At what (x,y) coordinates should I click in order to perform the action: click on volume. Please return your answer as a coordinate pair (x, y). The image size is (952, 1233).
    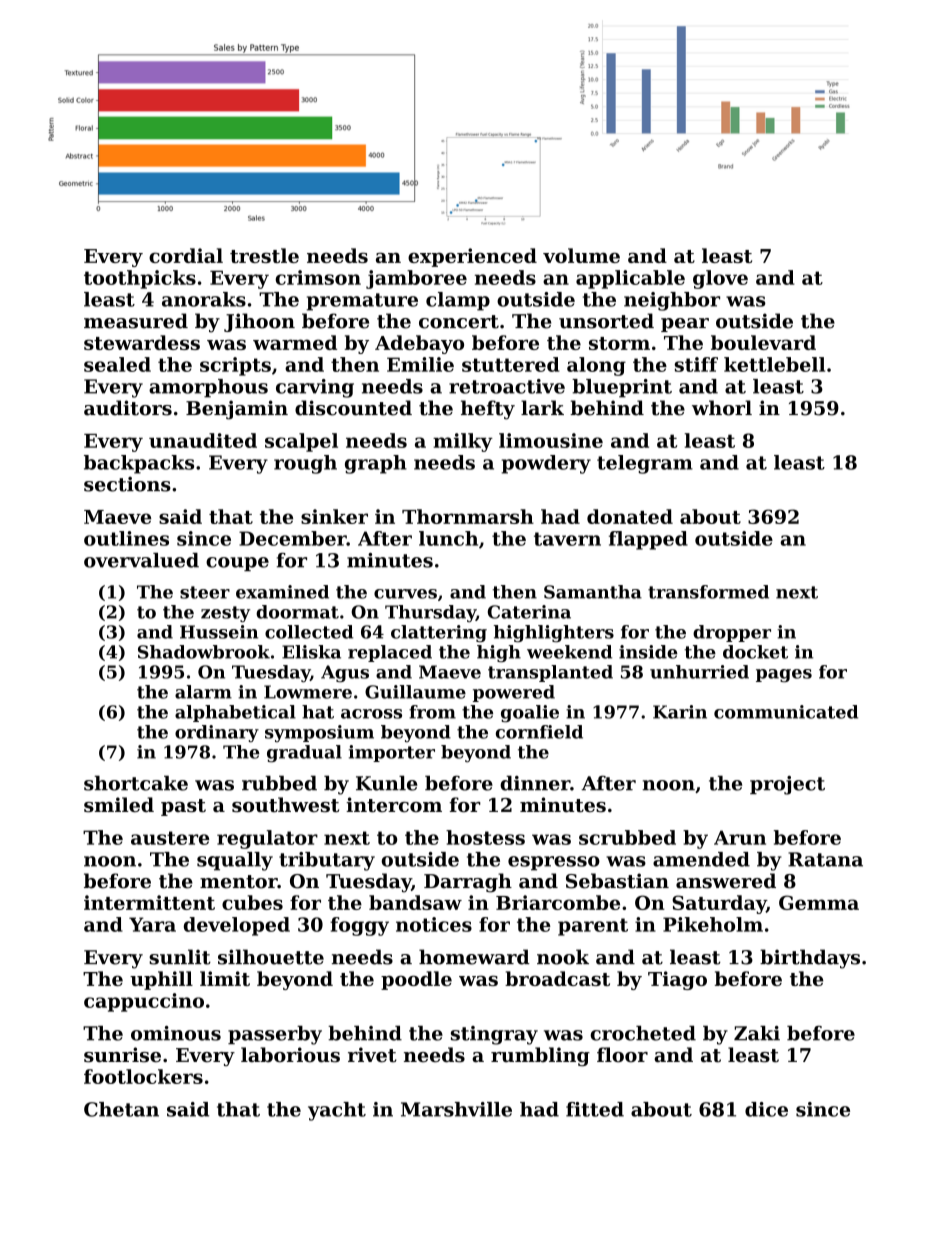
    Looking at the image, I should click on (581, 255).
